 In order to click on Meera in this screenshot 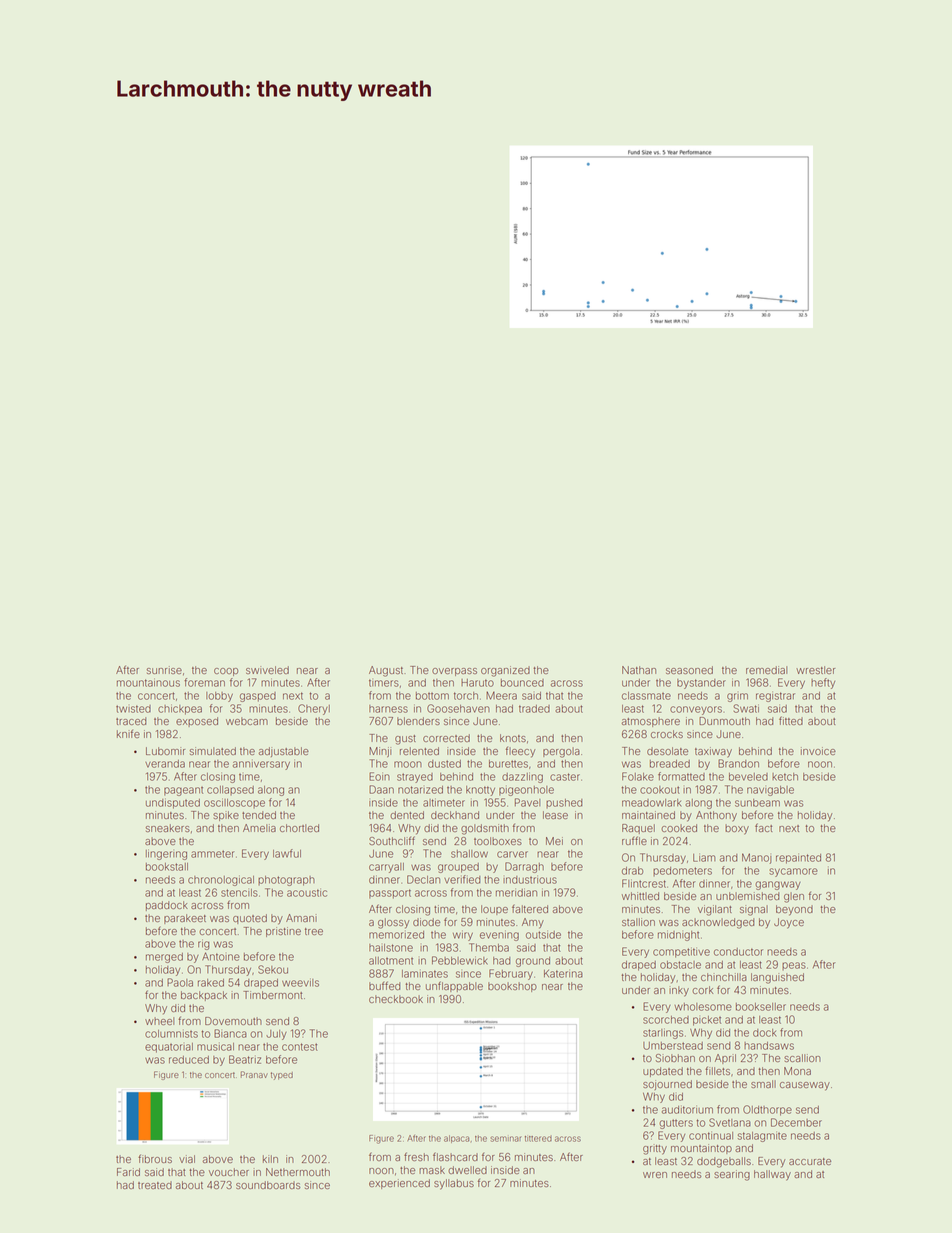, I will do `click(501, 695)`.
